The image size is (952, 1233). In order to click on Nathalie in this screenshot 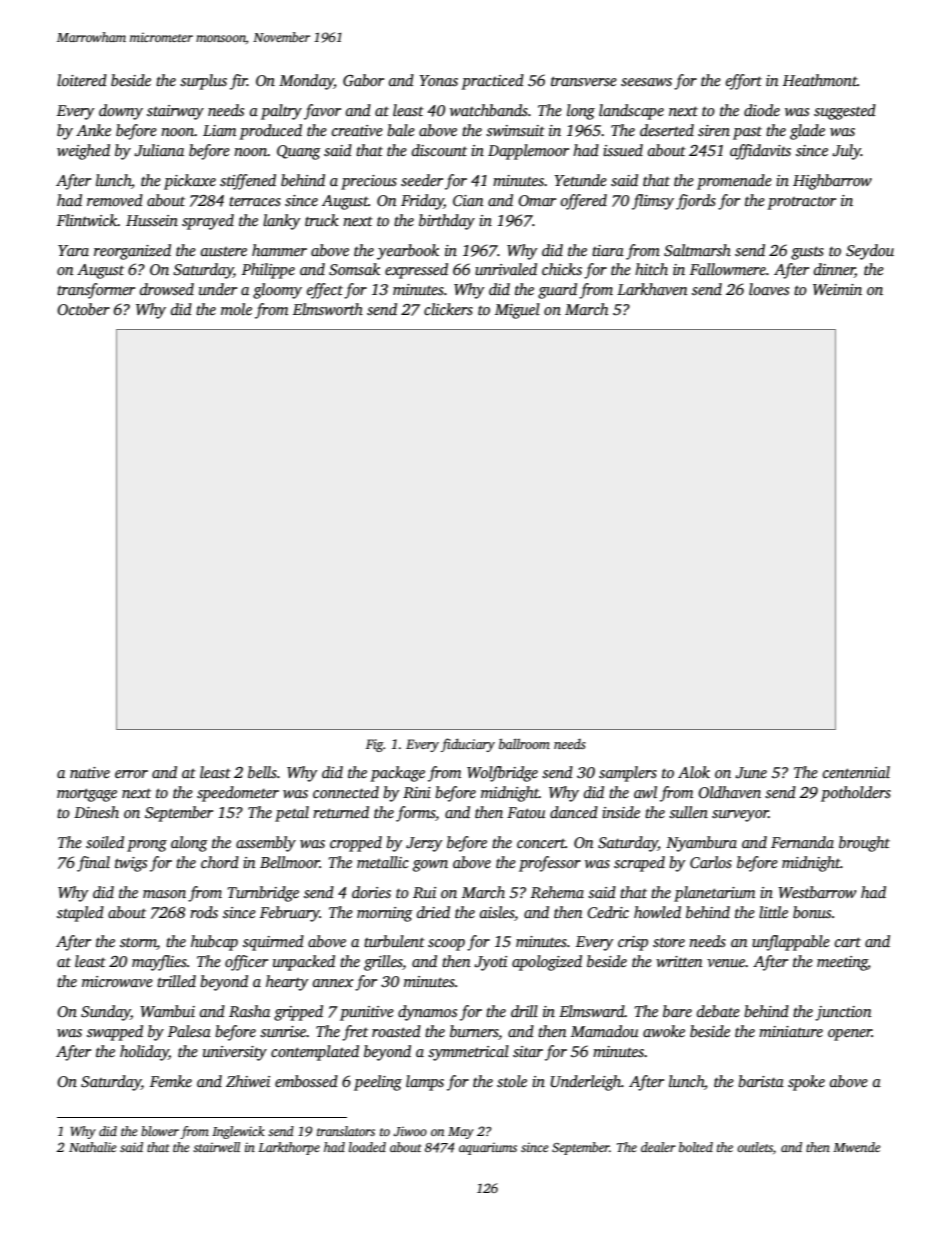, I will do `click(93, 1147)`.
